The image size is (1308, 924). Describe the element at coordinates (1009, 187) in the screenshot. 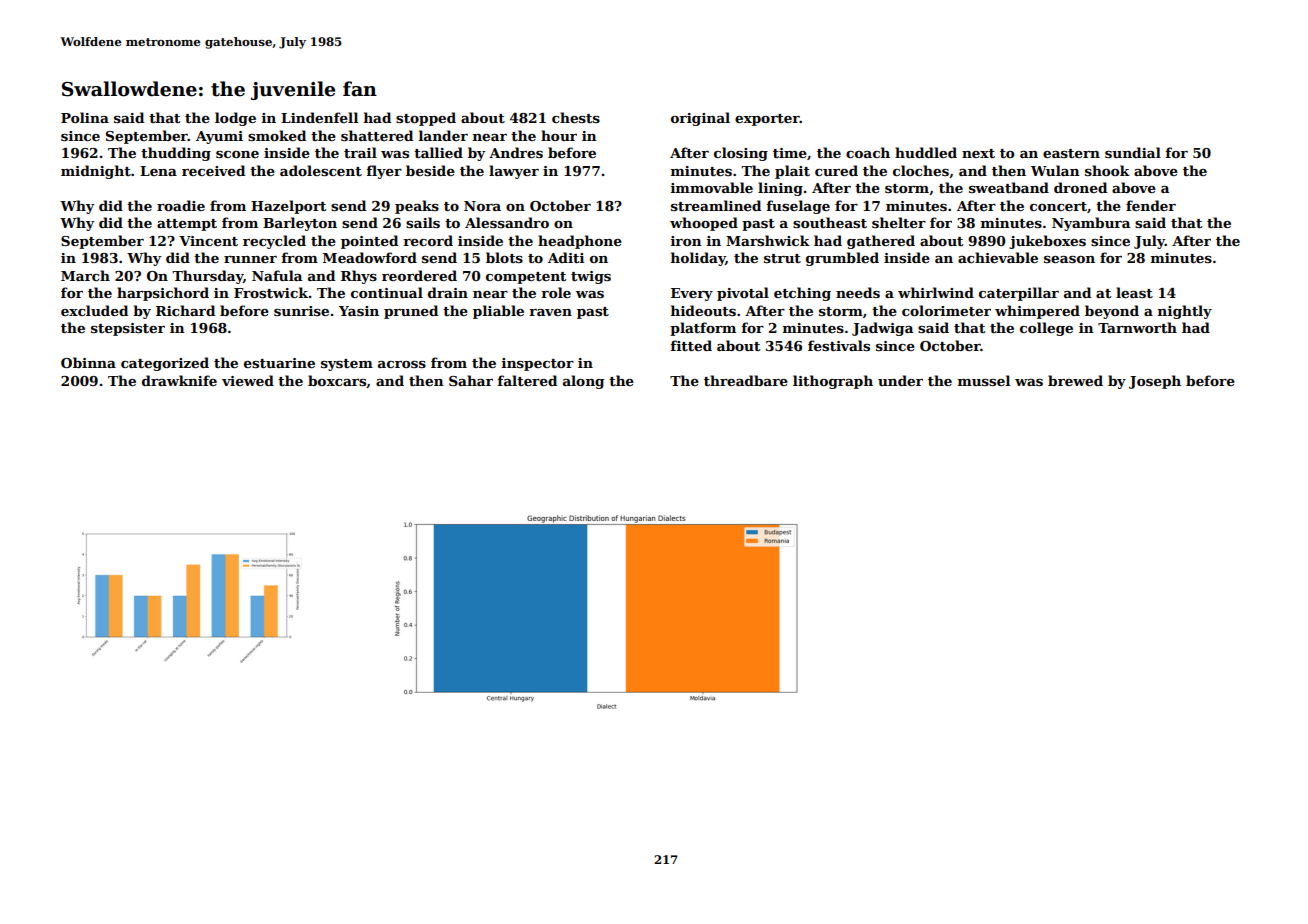

I see `sweatband` at that location.
